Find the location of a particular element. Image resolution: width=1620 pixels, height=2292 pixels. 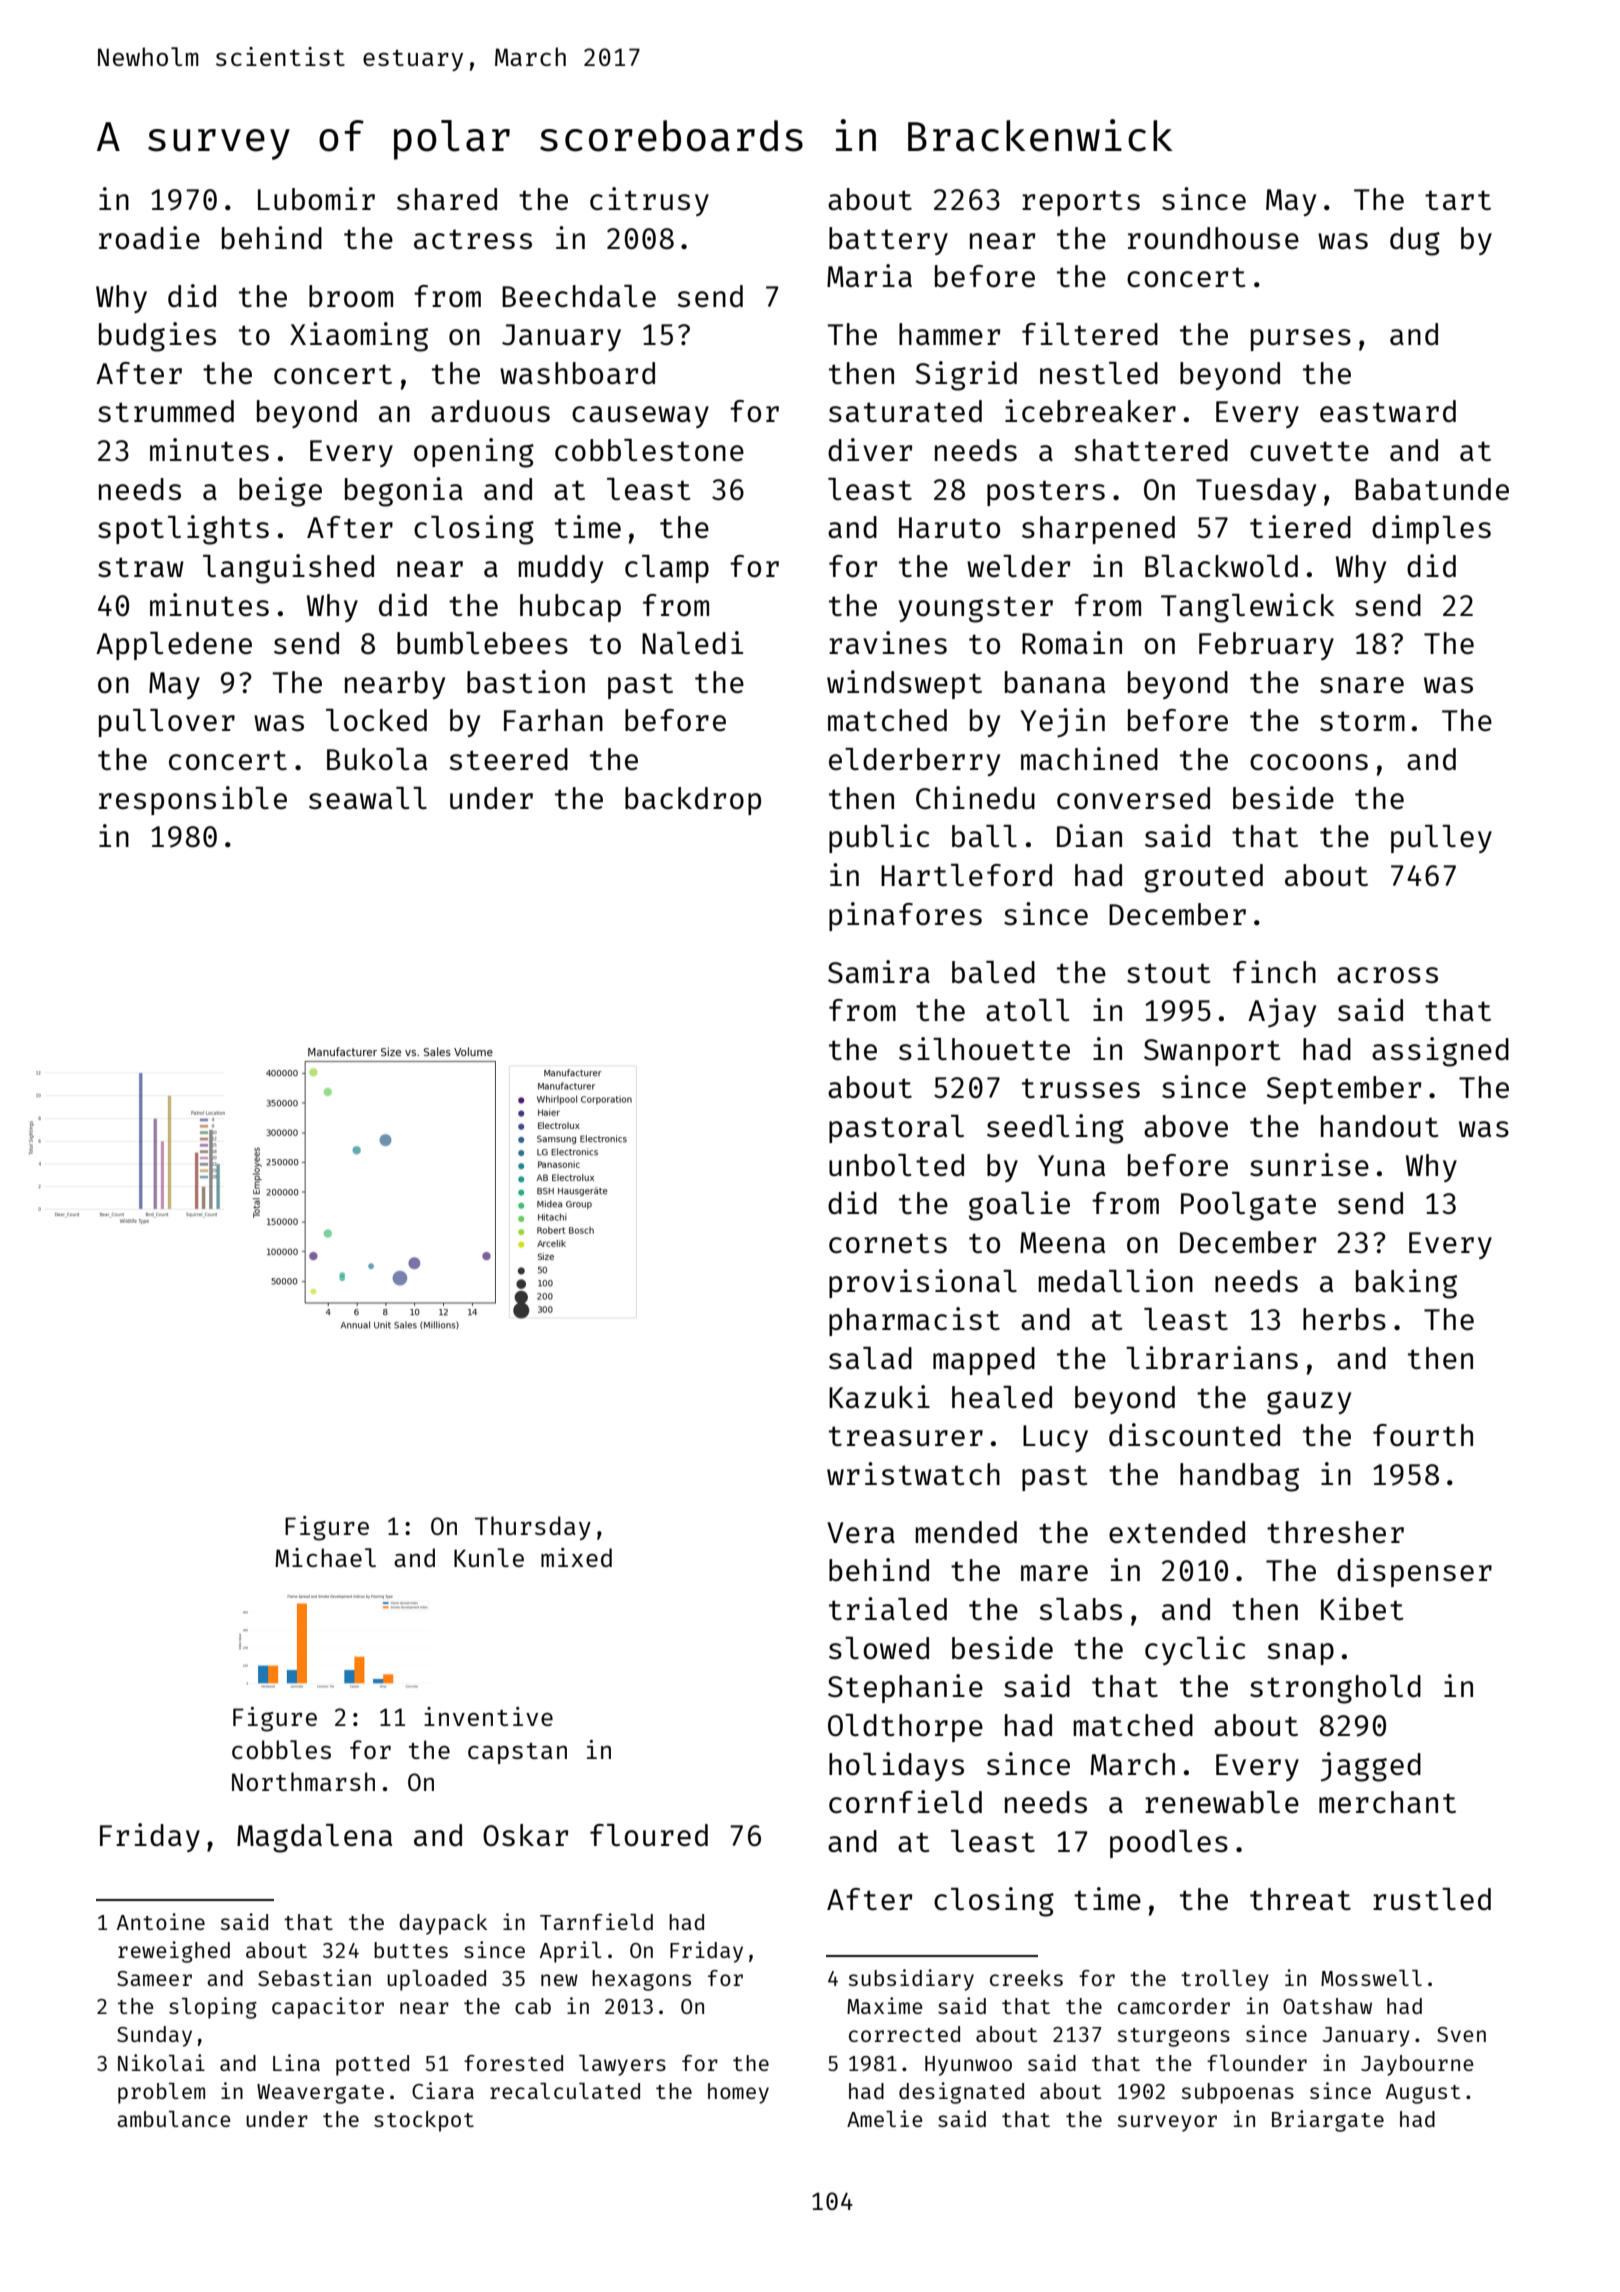

provisional is located at coordinates (923, 1283).
